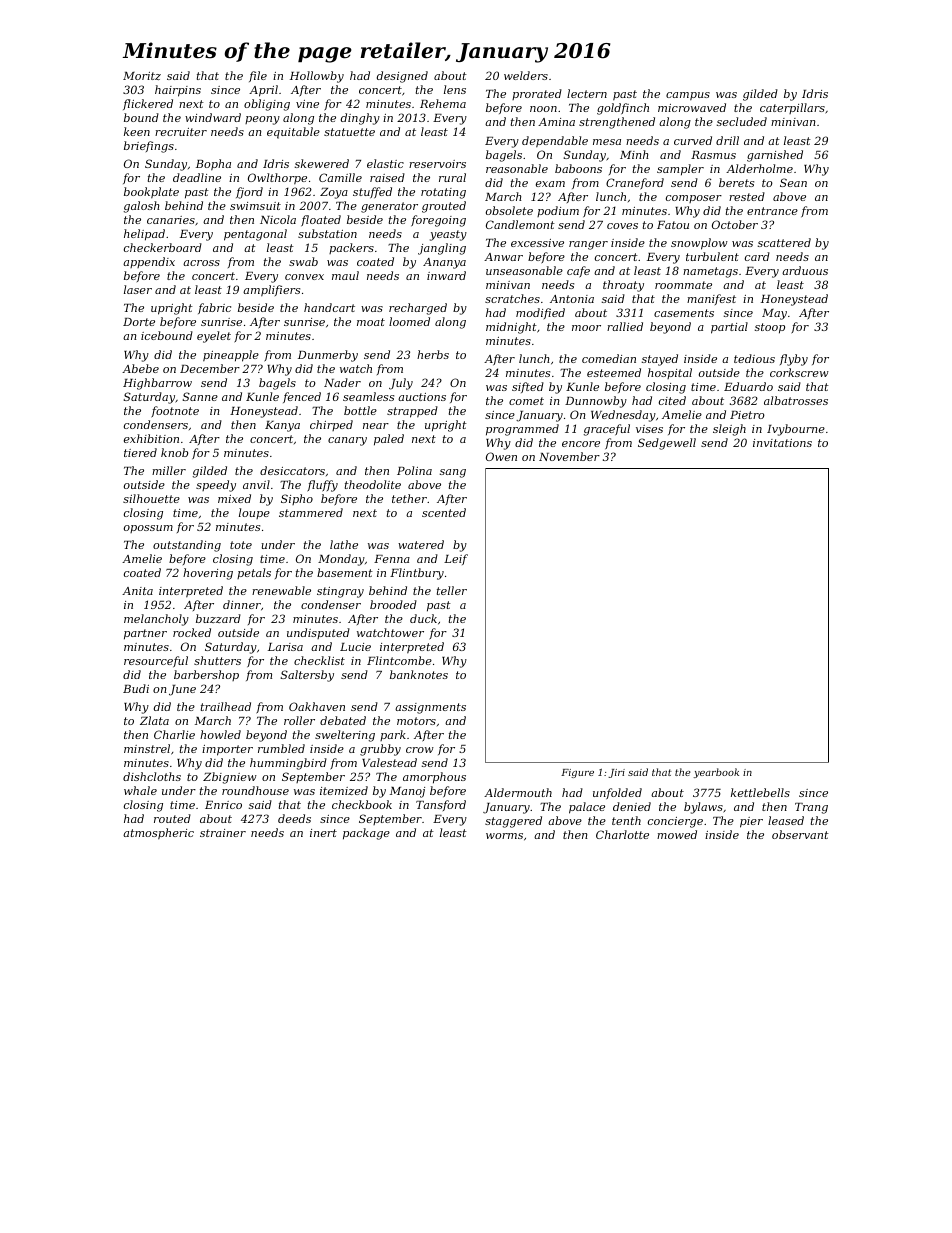  What do you see at coordinates (223, 833) in the screenshot?
I see `strainer` at bounding box center [223, 833].
